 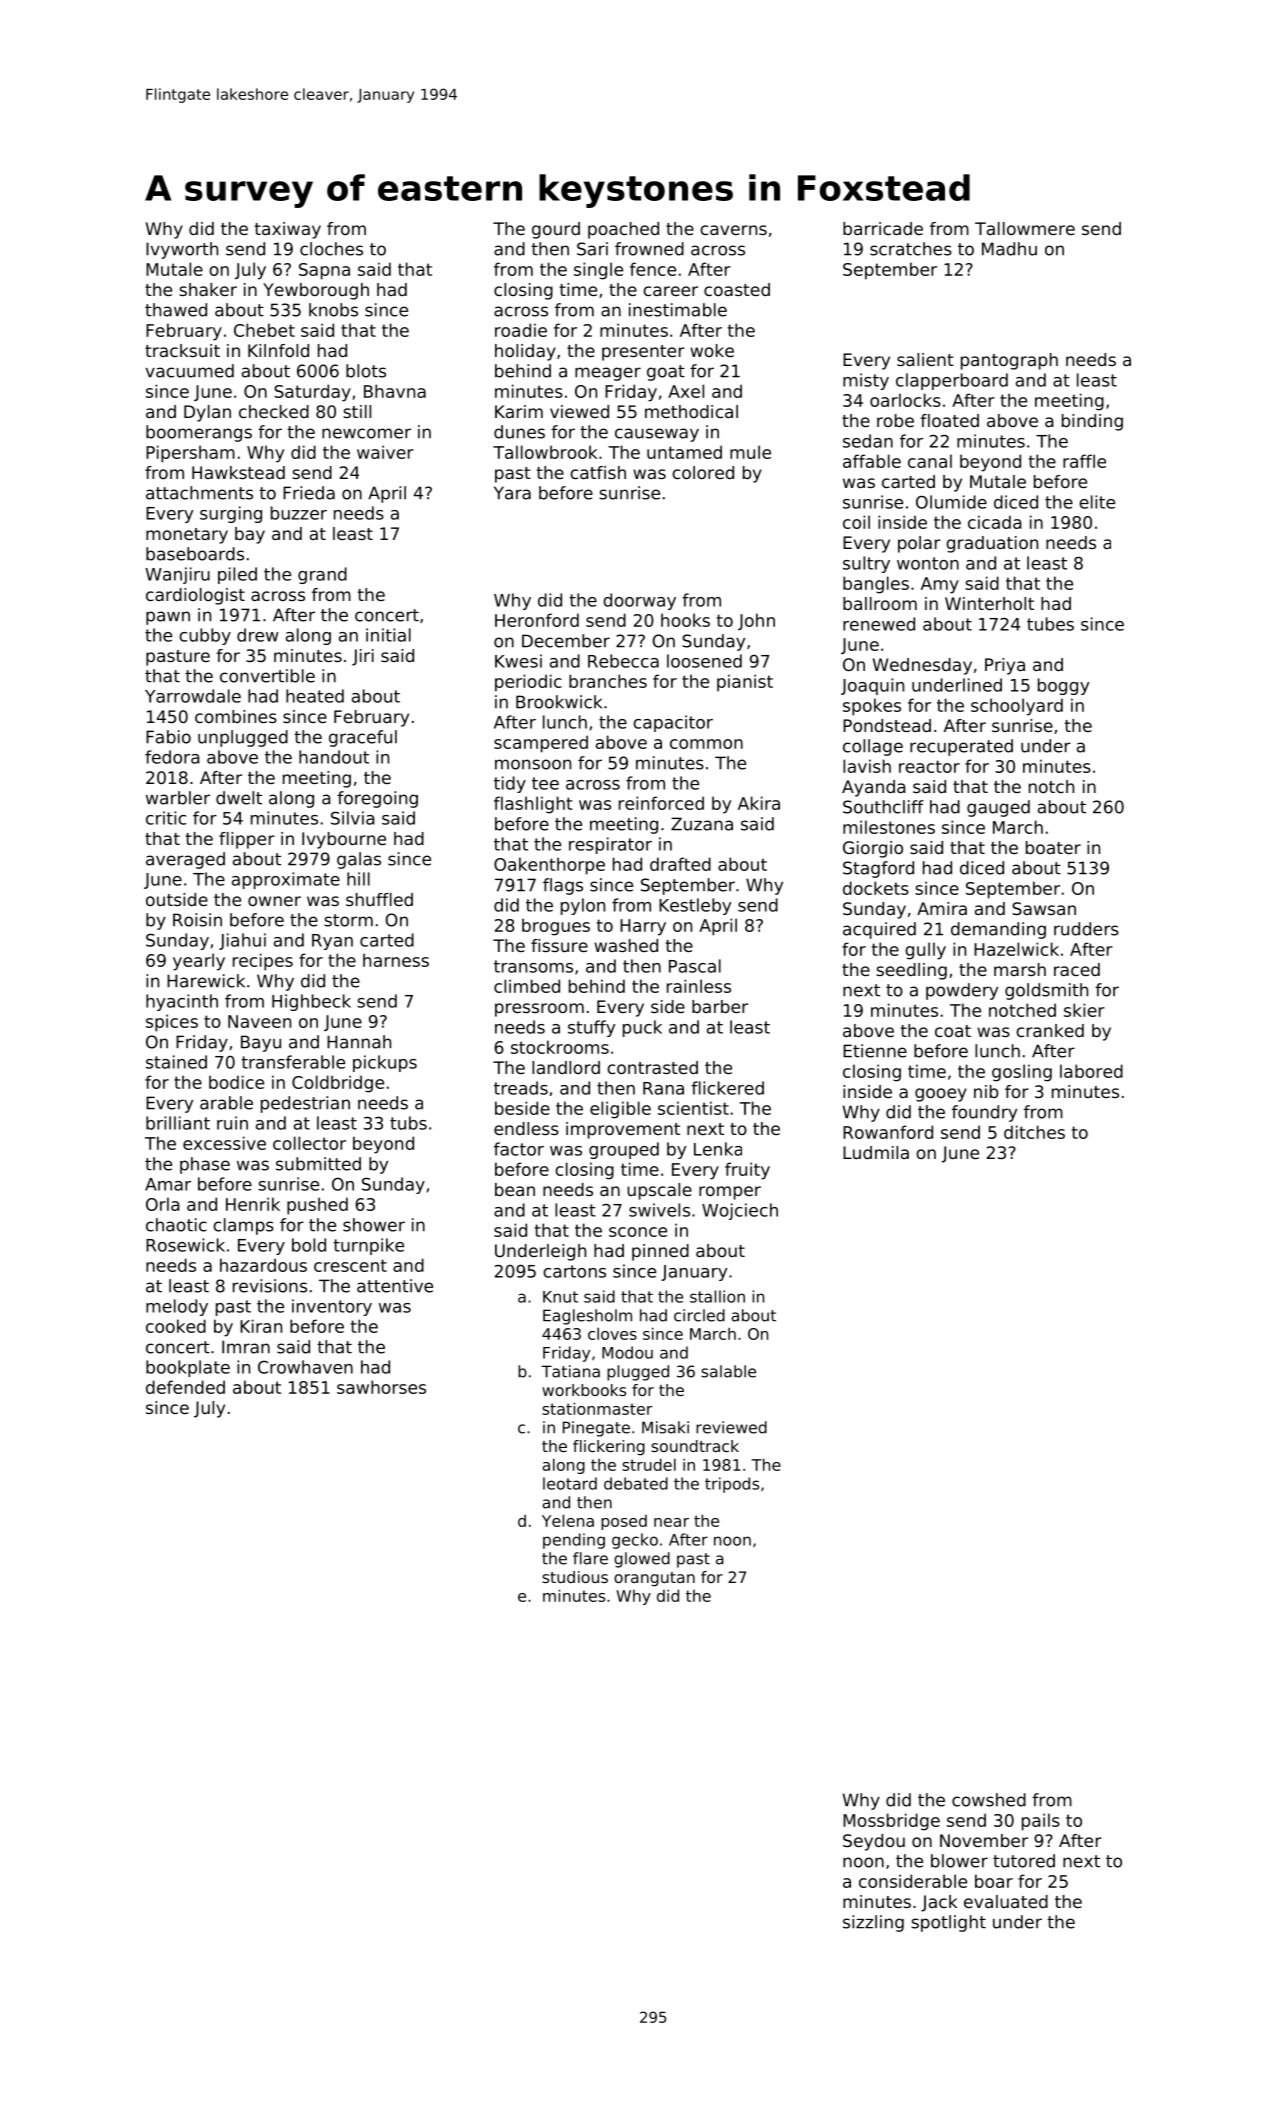 What do you see at coordinates (176, 1326) in the screenshot?
I see `cooked` at bounding box center [176, 1326].
